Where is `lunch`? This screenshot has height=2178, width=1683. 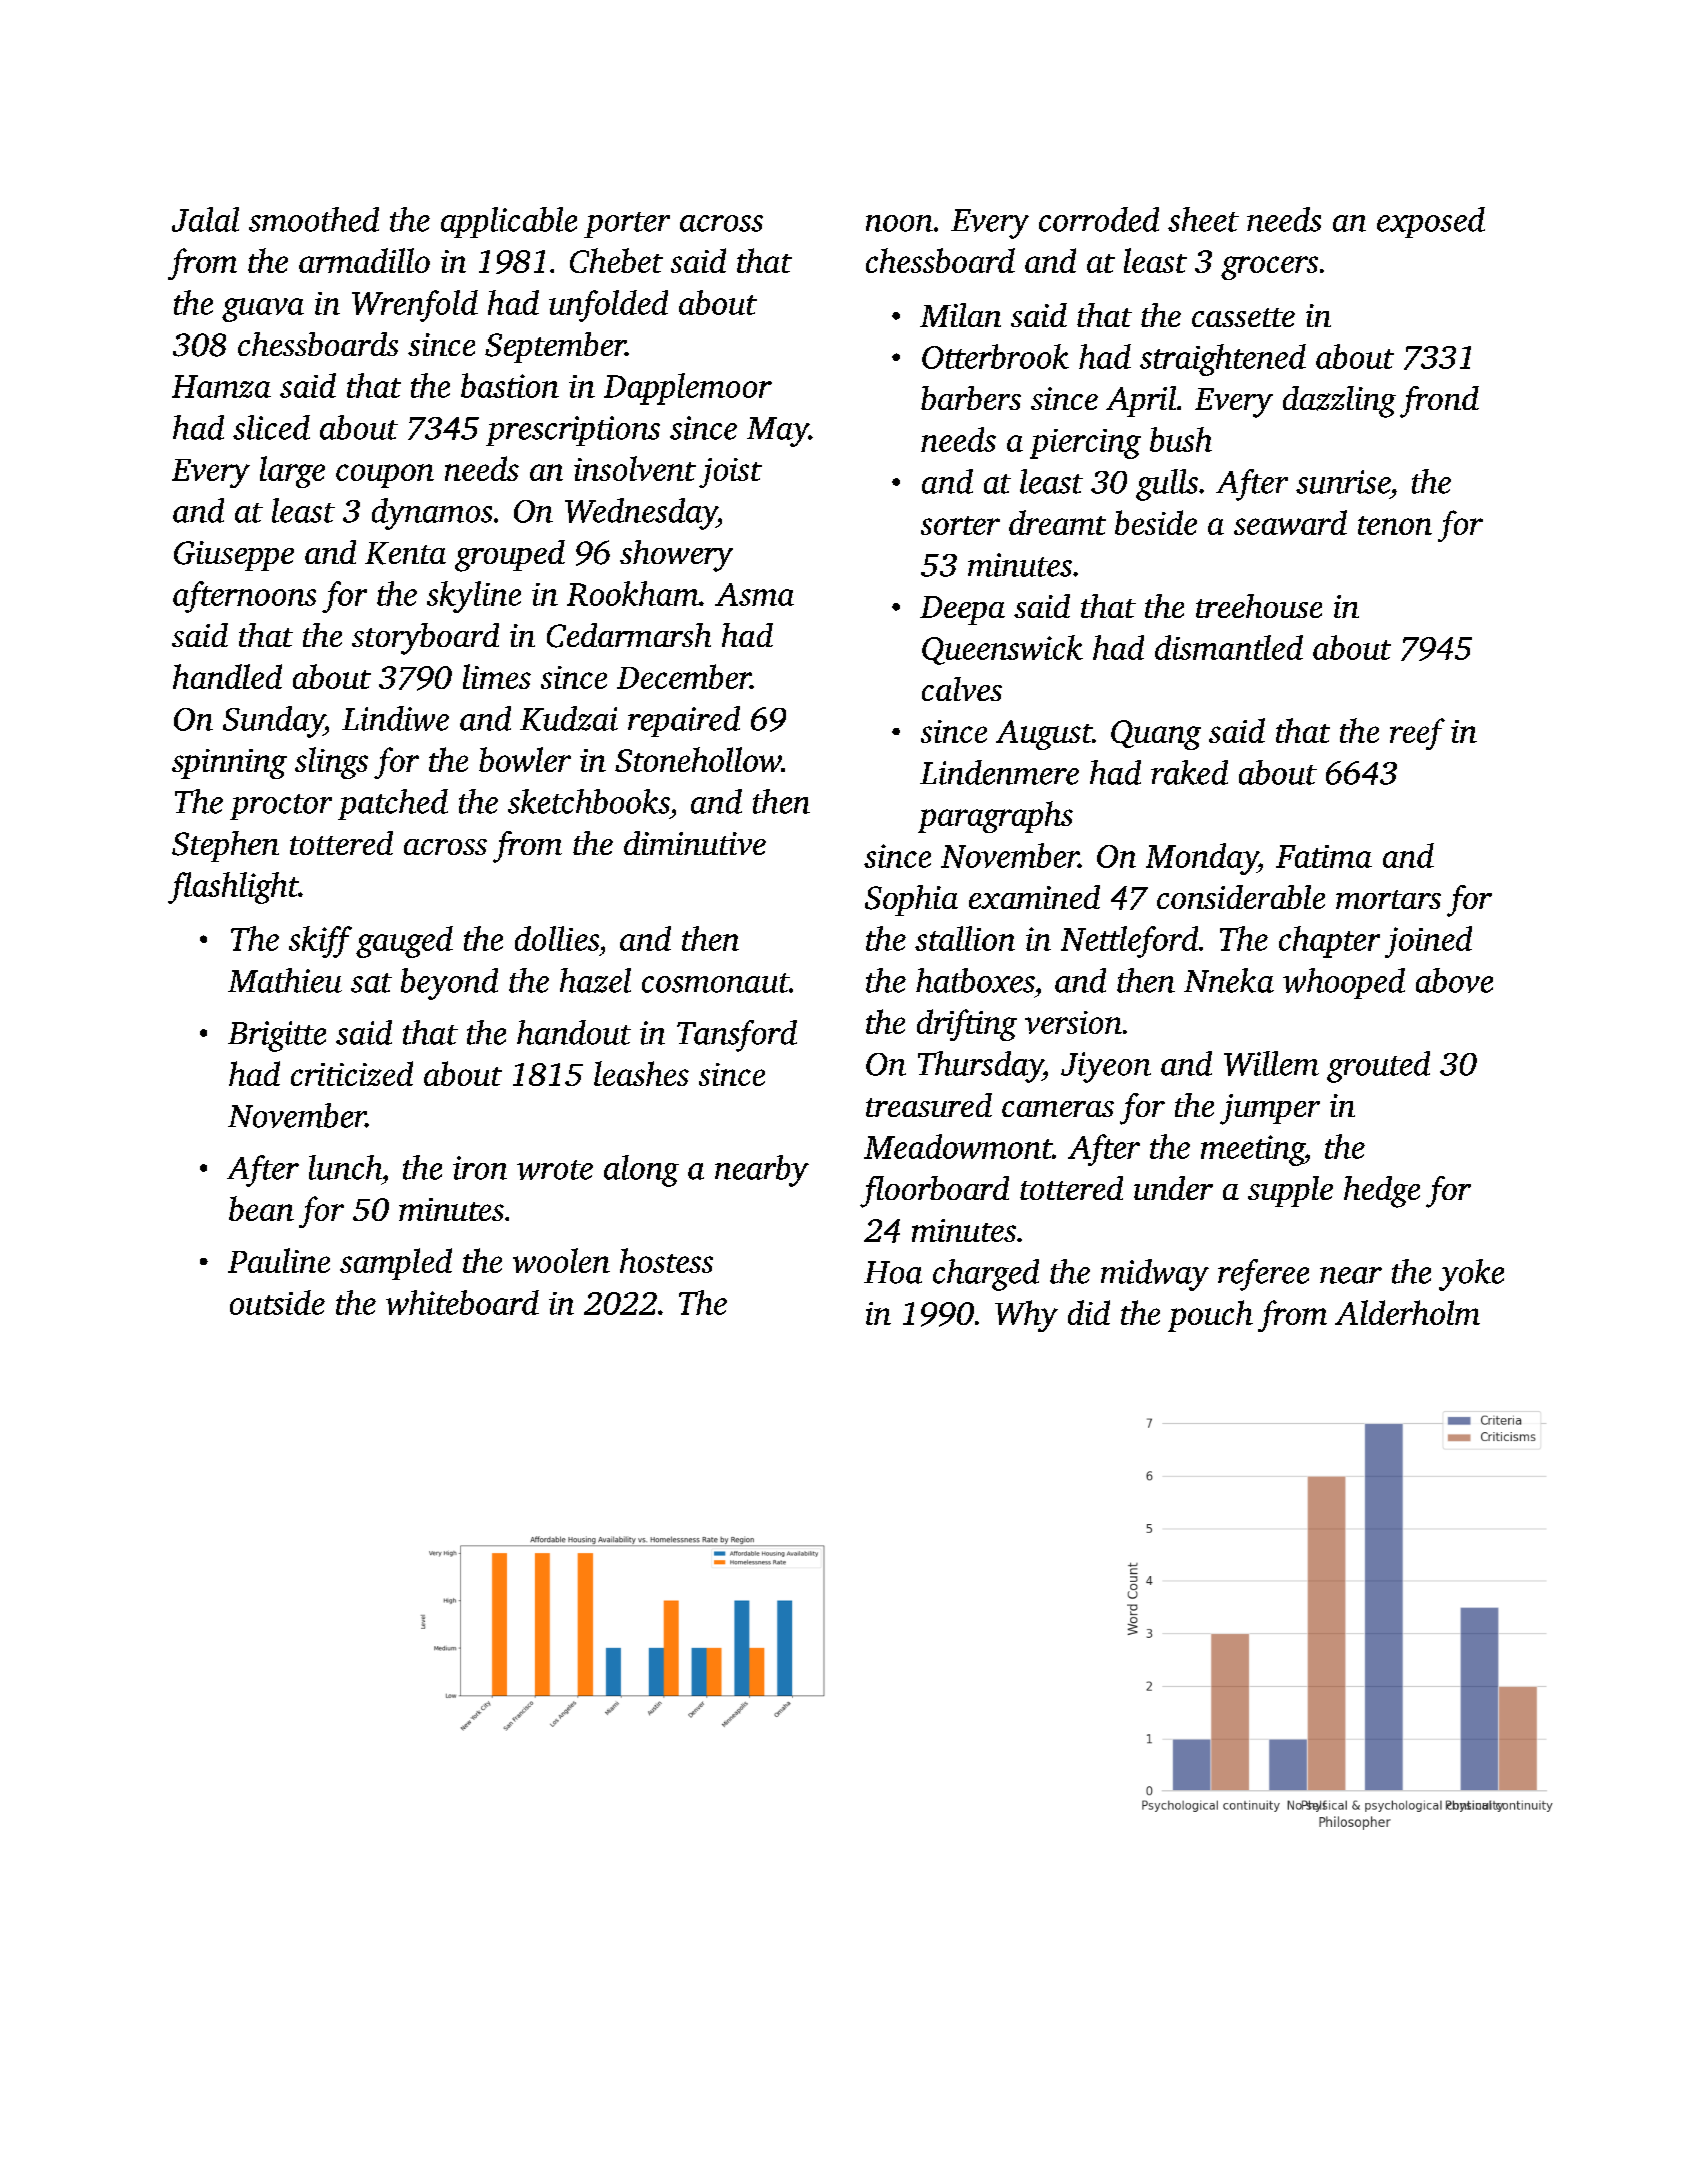 lunch is located at coordinates (345, 1167).
